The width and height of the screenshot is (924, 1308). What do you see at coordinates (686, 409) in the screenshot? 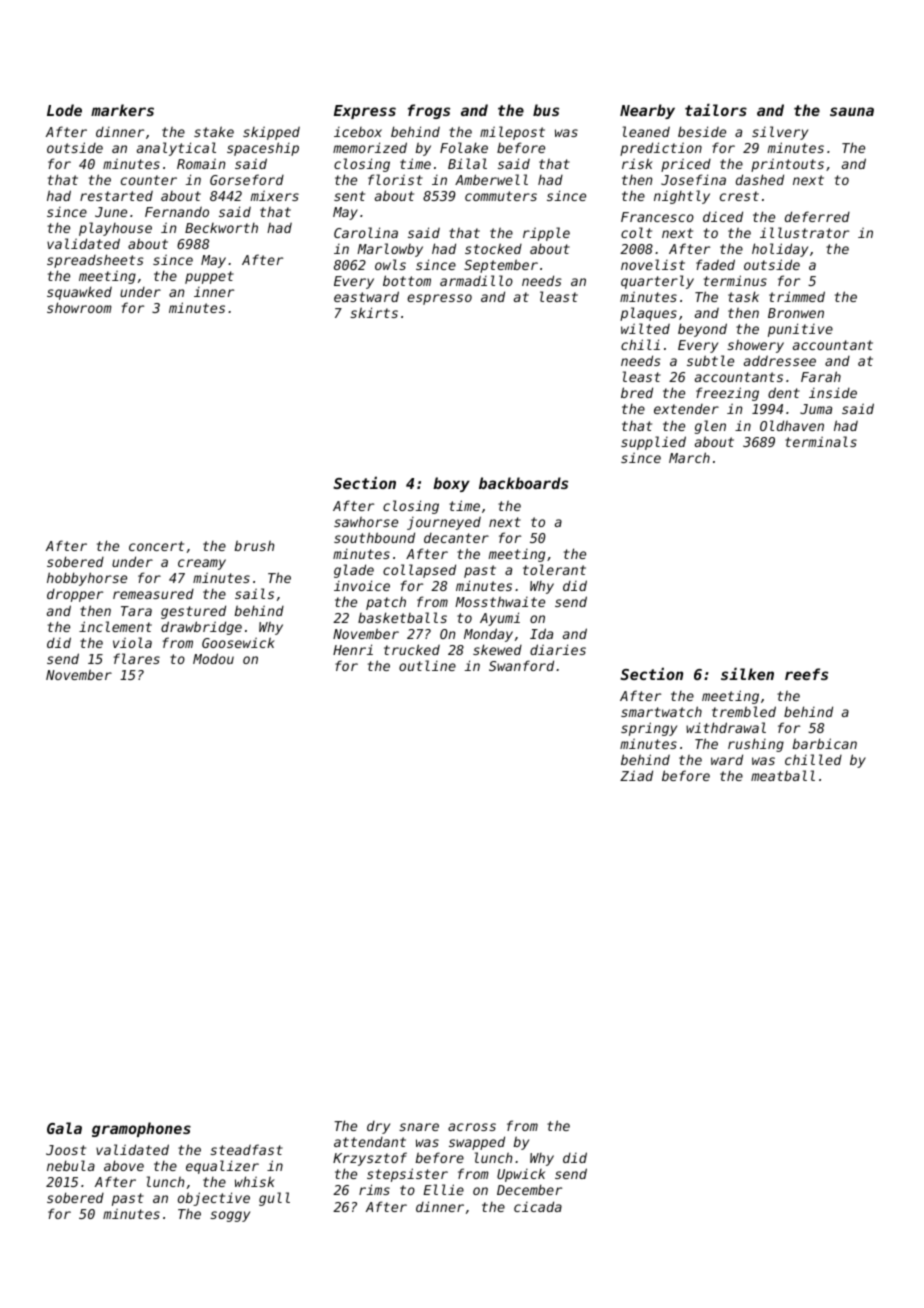
I see `extender` at bounding box center [686, 409].
